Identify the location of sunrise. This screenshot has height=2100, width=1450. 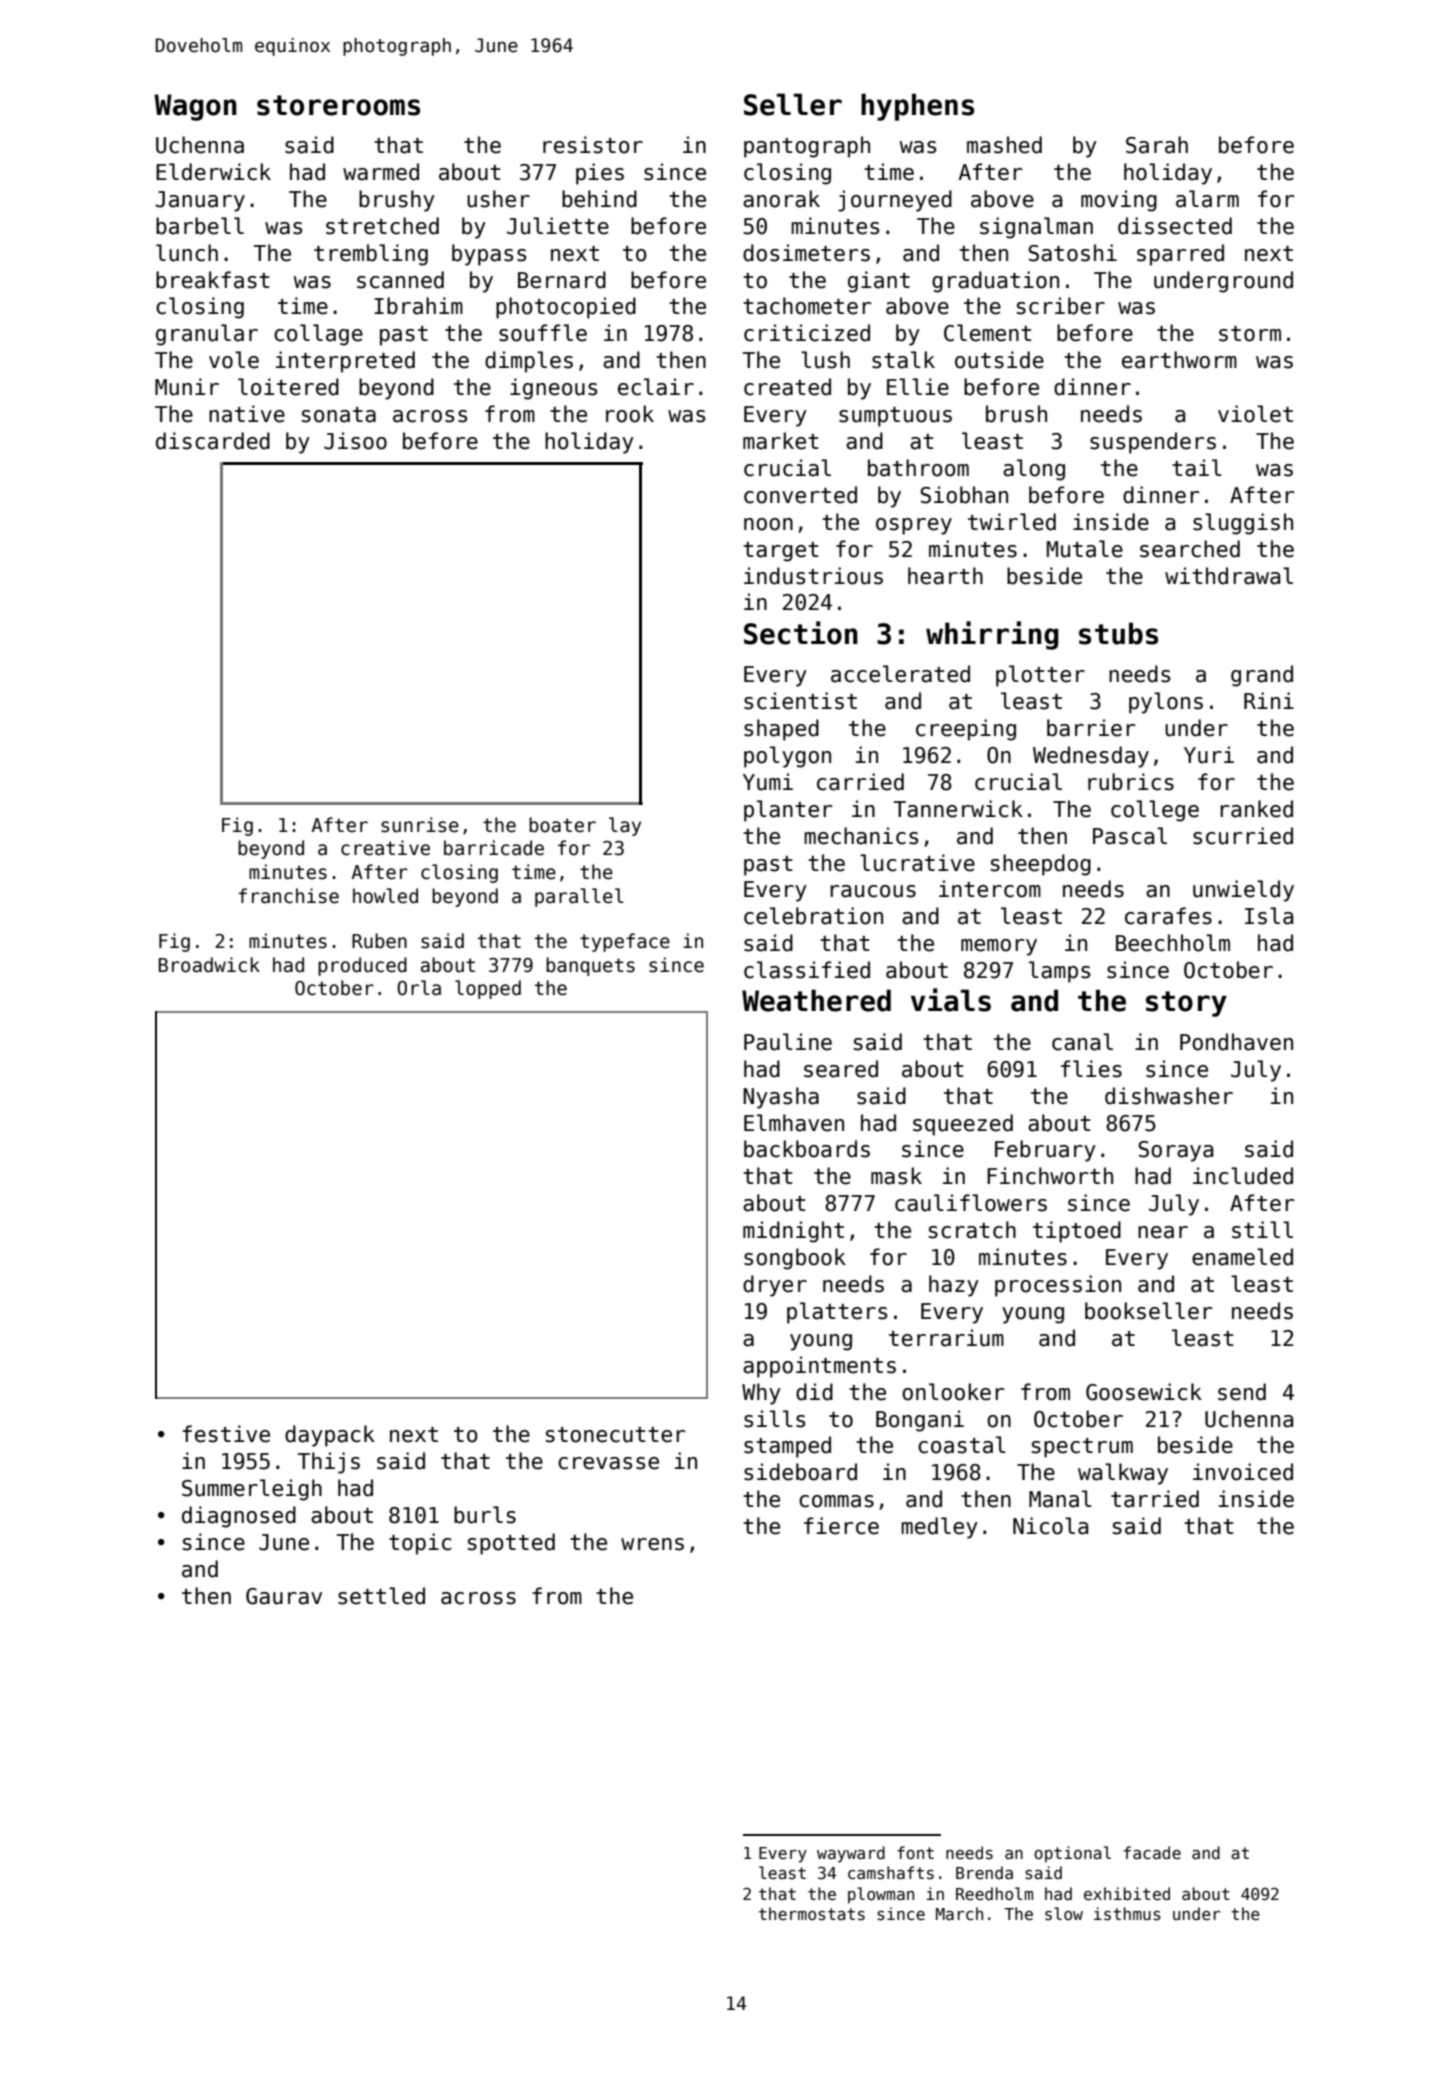
(420, 825).
